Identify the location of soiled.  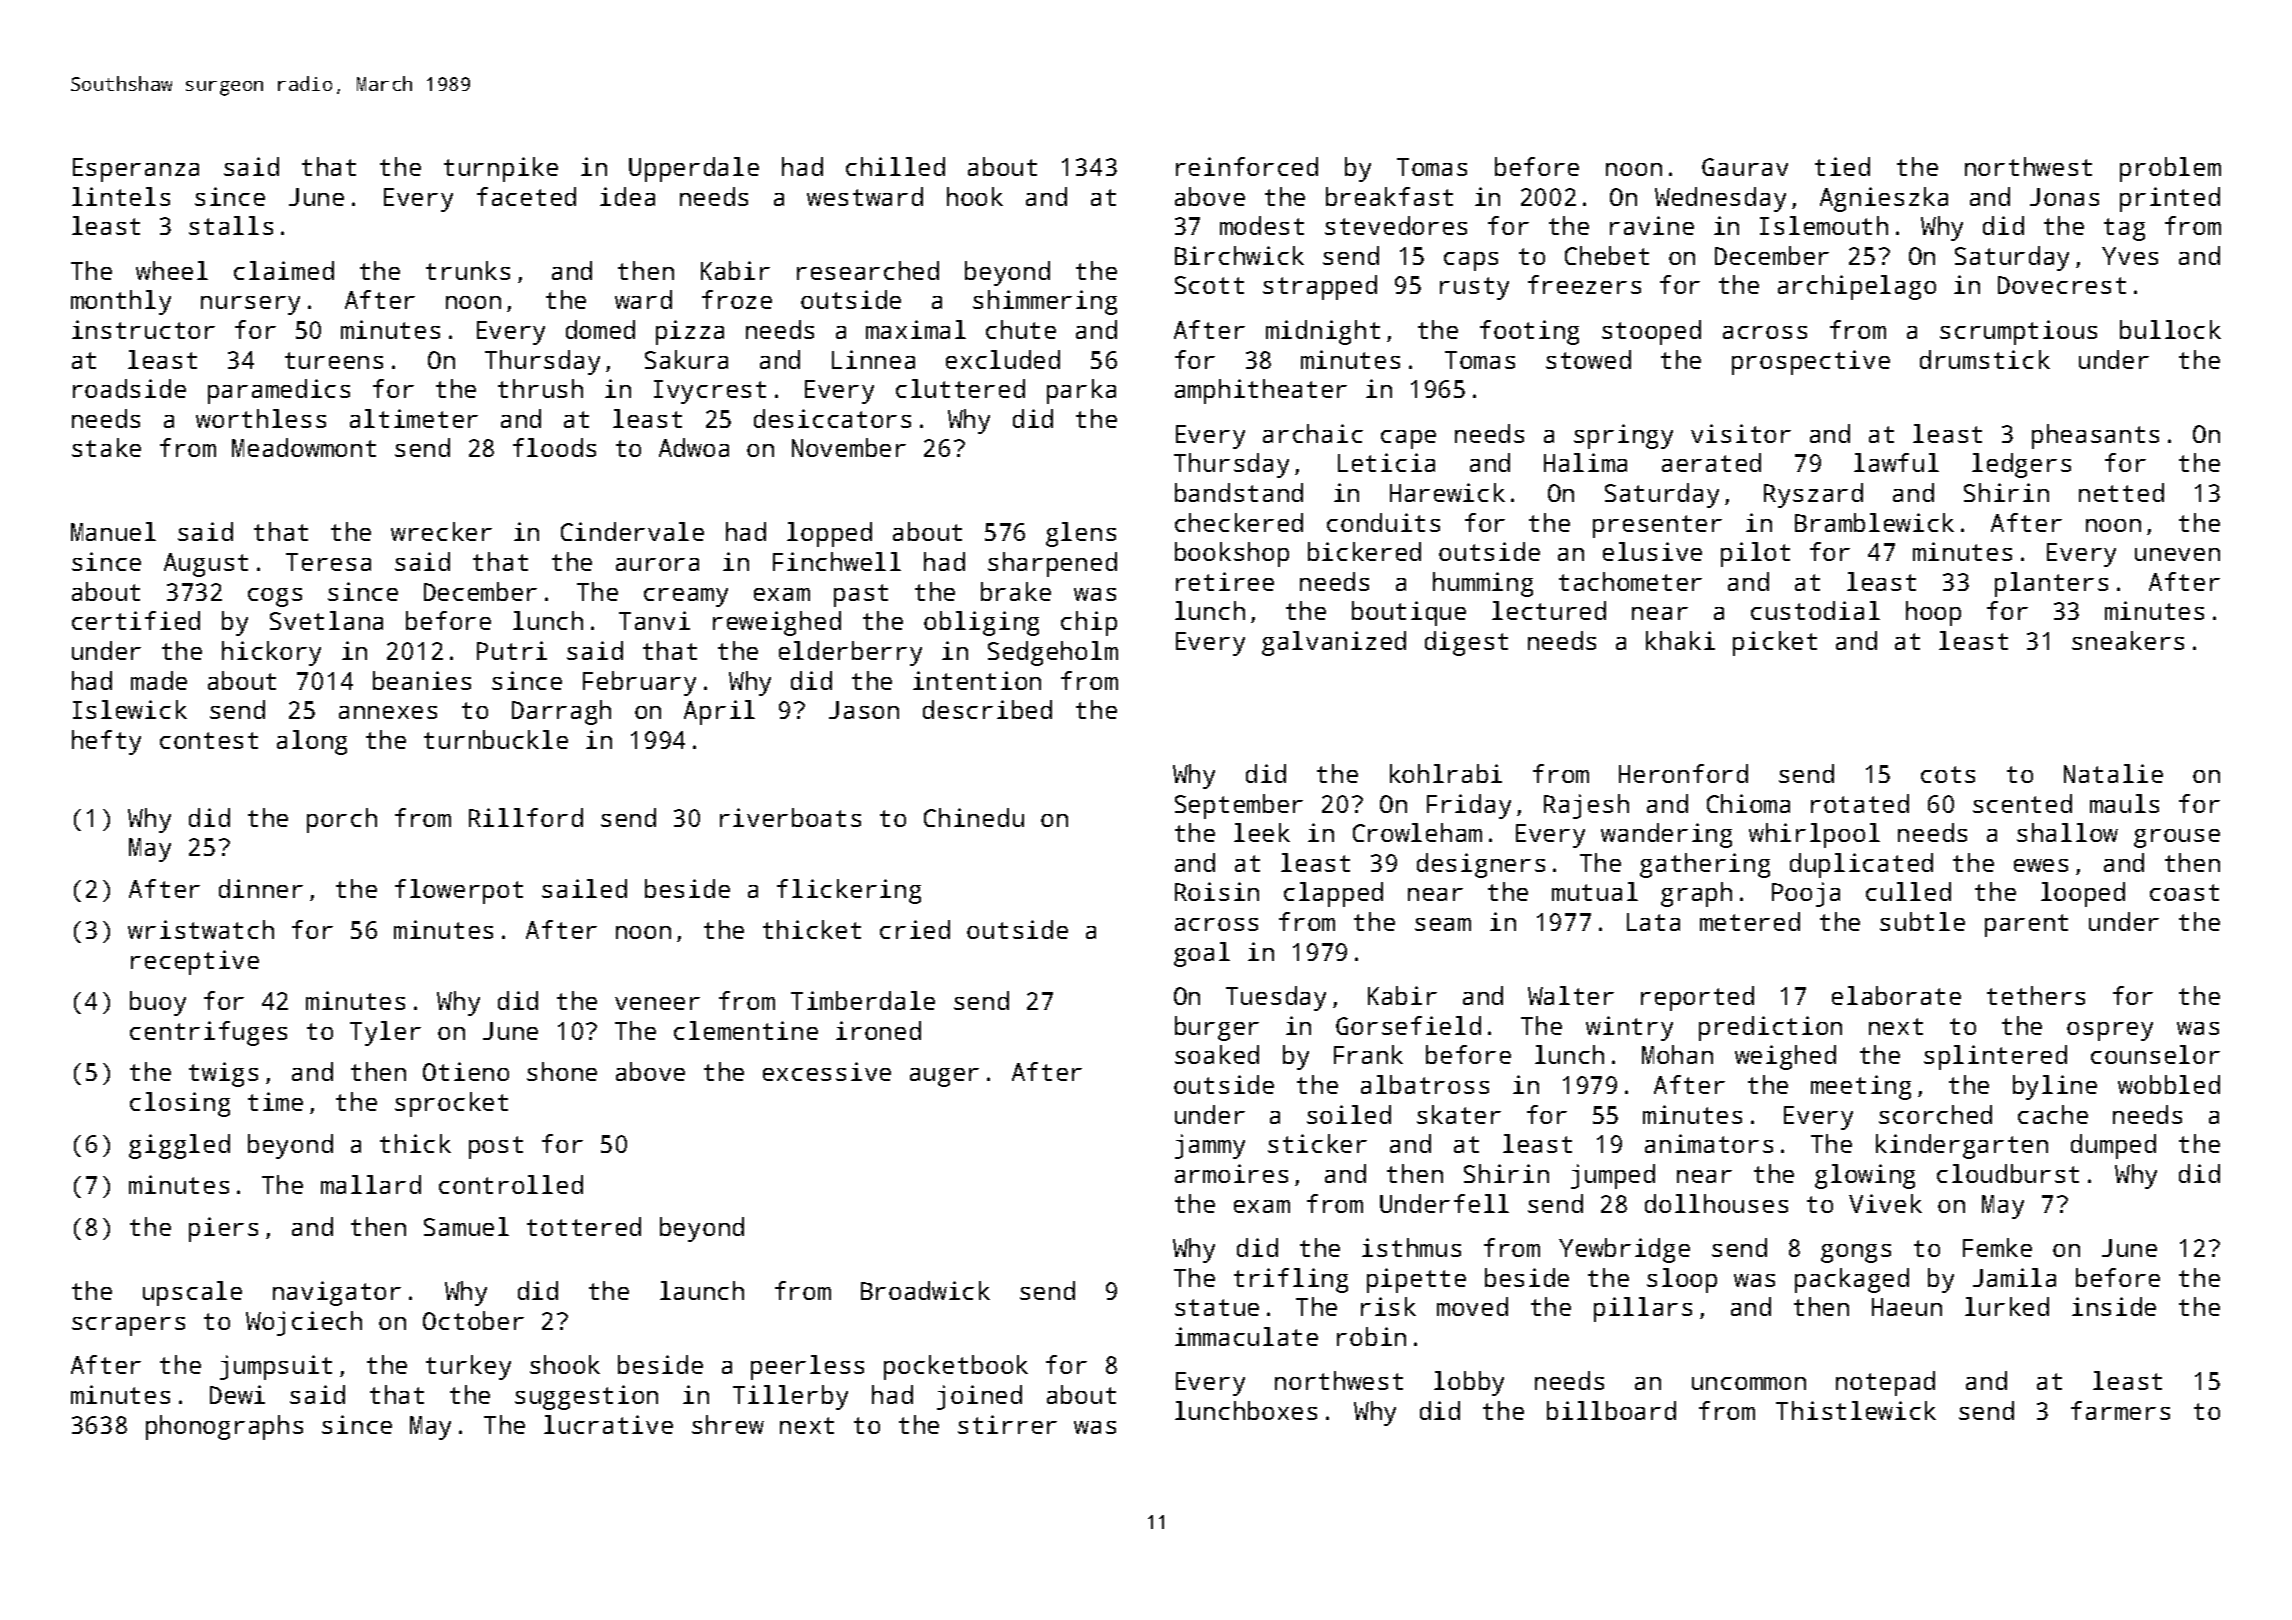
(1349, 1114).
